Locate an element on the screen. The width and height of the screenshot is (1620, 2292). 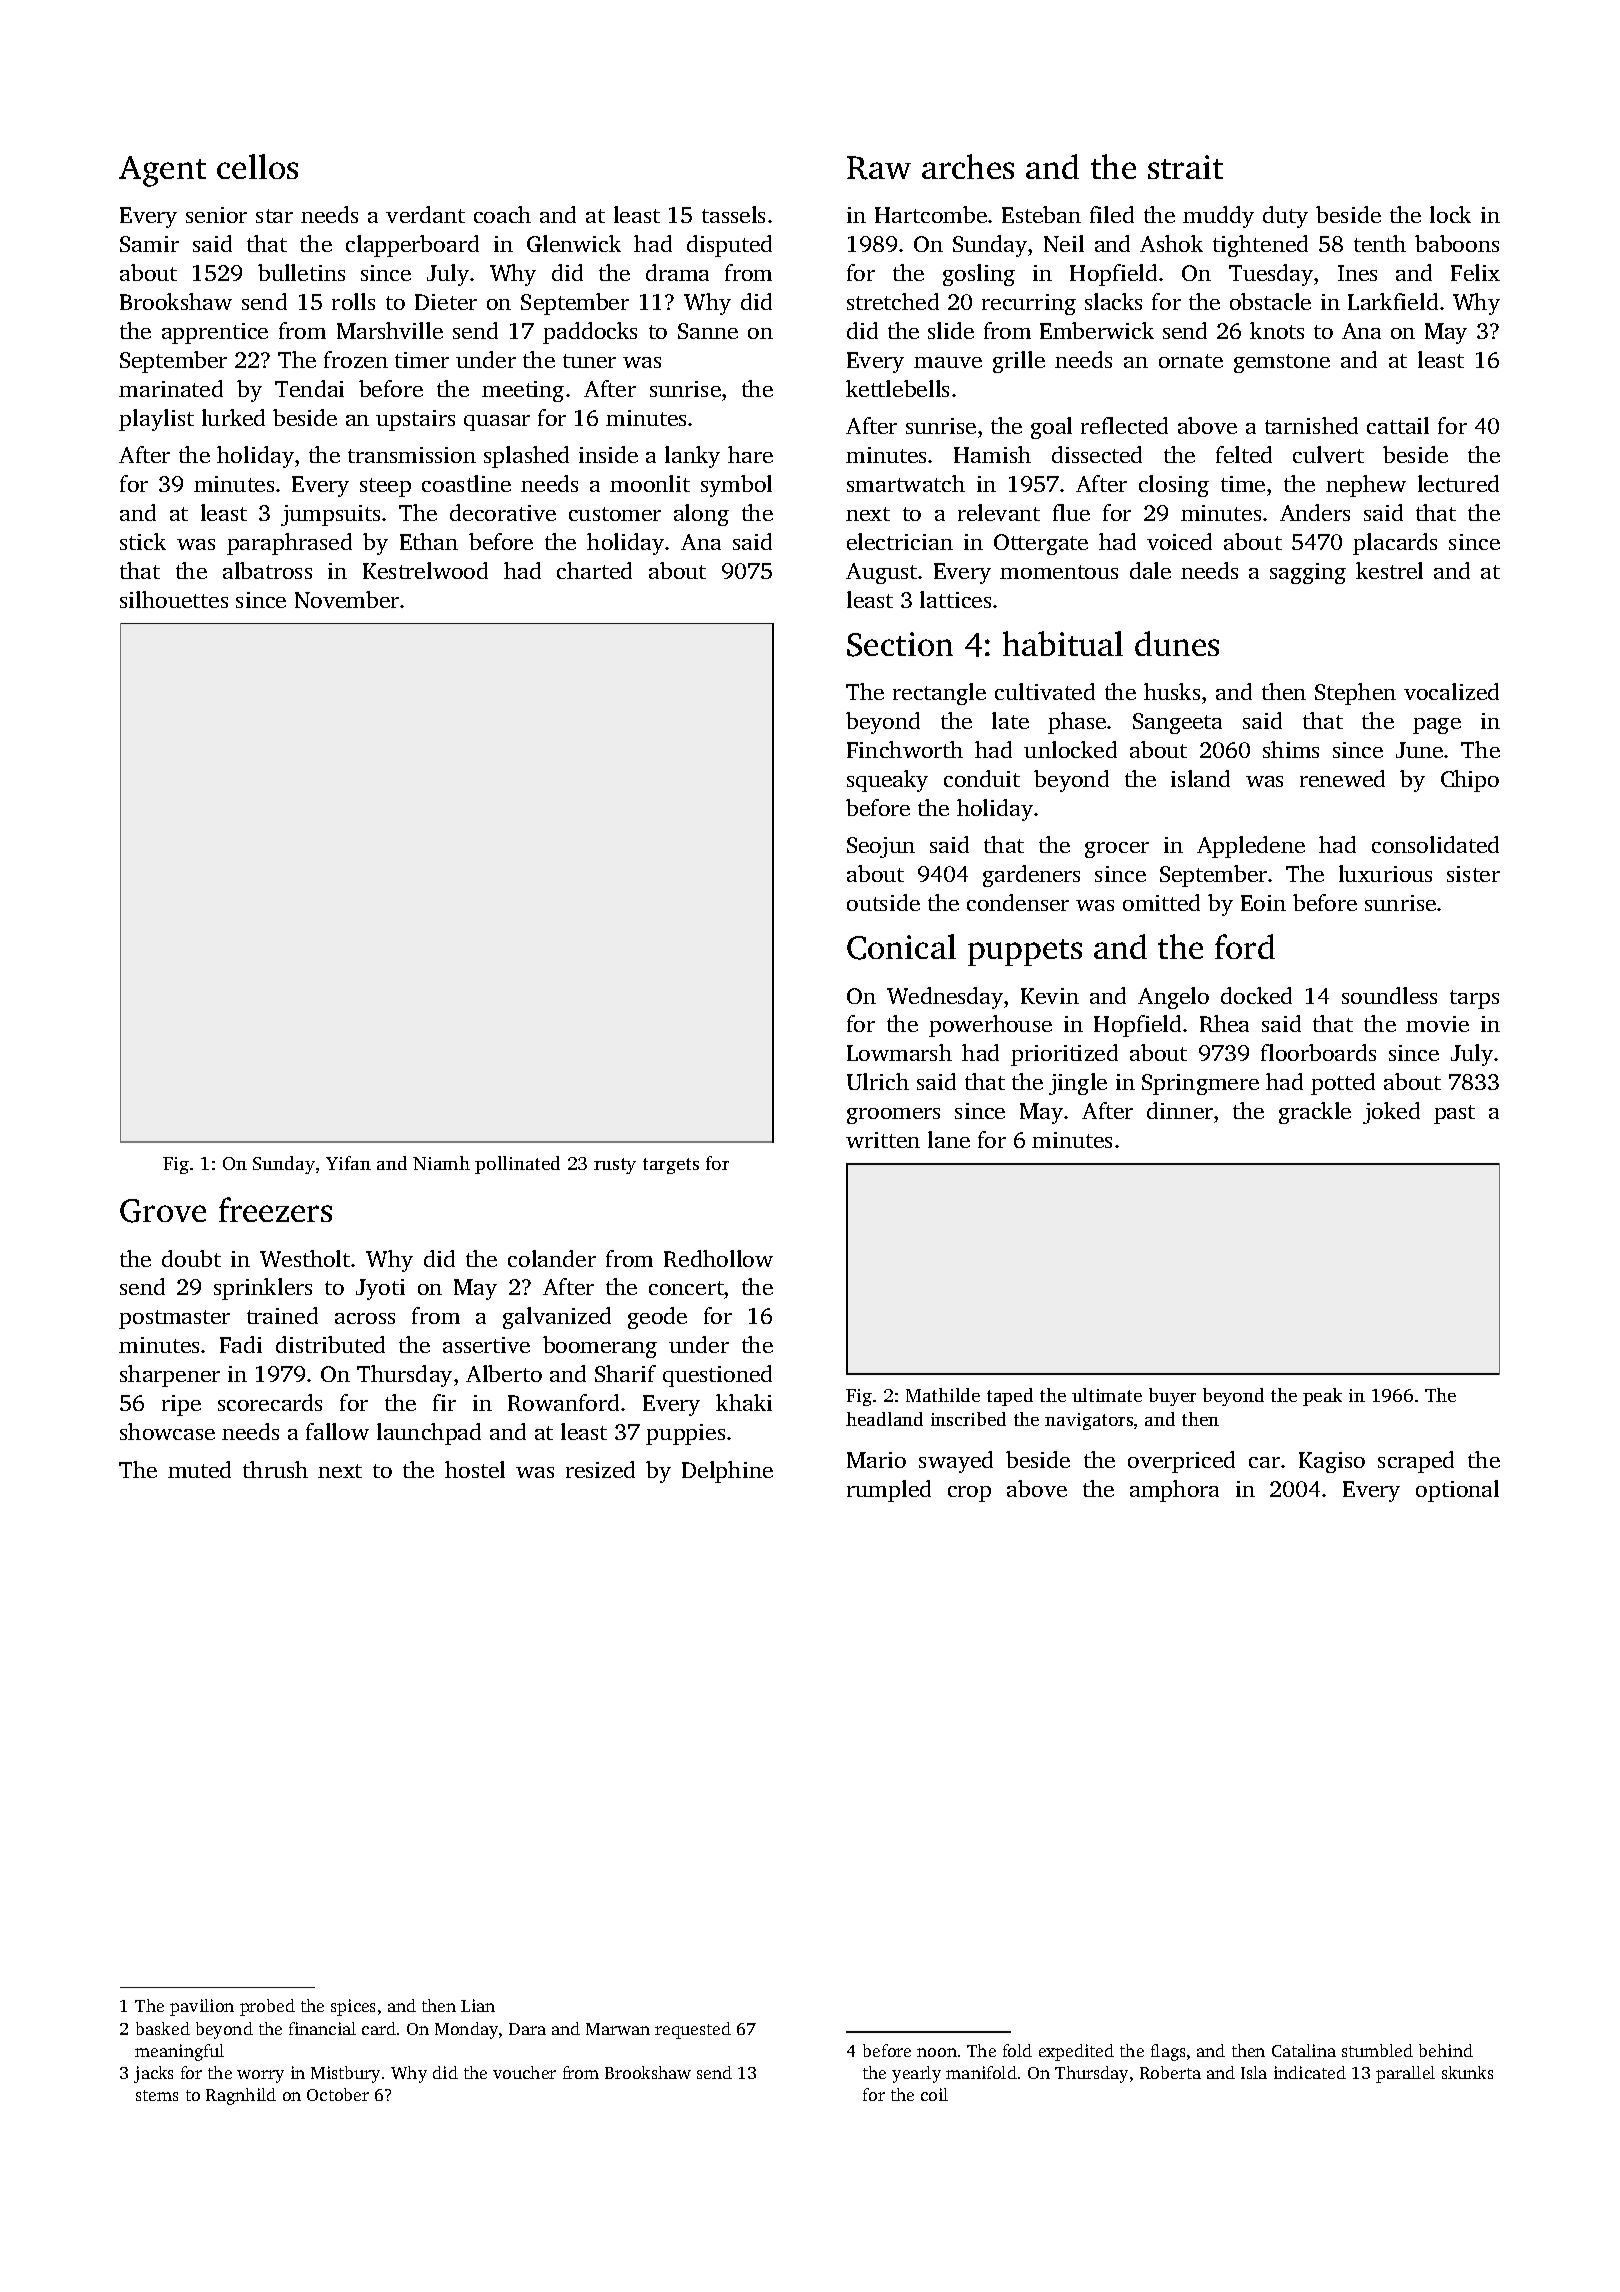
Yifan is located at coordinates (348, 1163).
